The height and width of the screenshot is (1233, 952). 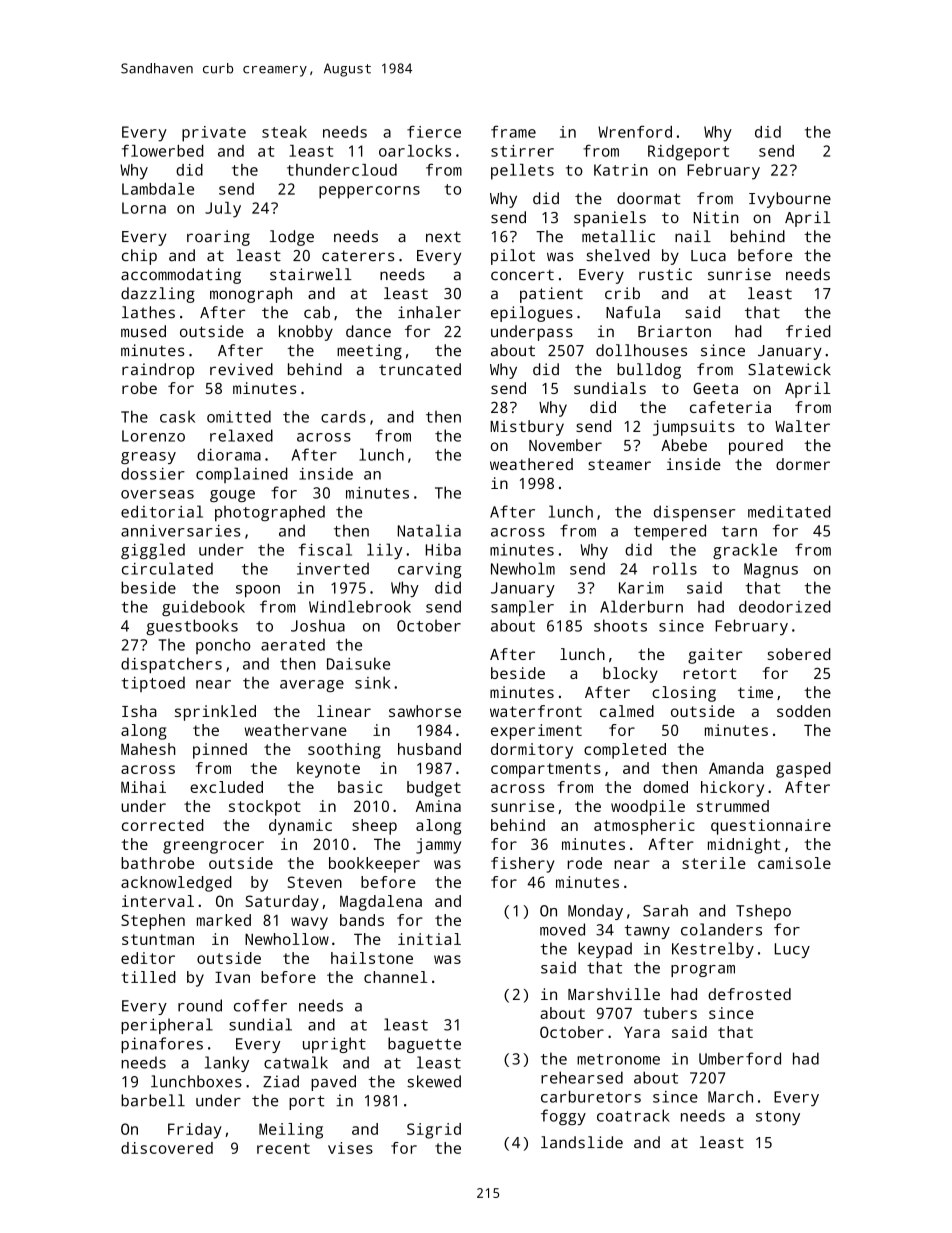 What do you see at coordinates (684, 445) in the screenshot?
I see `Abebe` at bounding box center [684, 445].
